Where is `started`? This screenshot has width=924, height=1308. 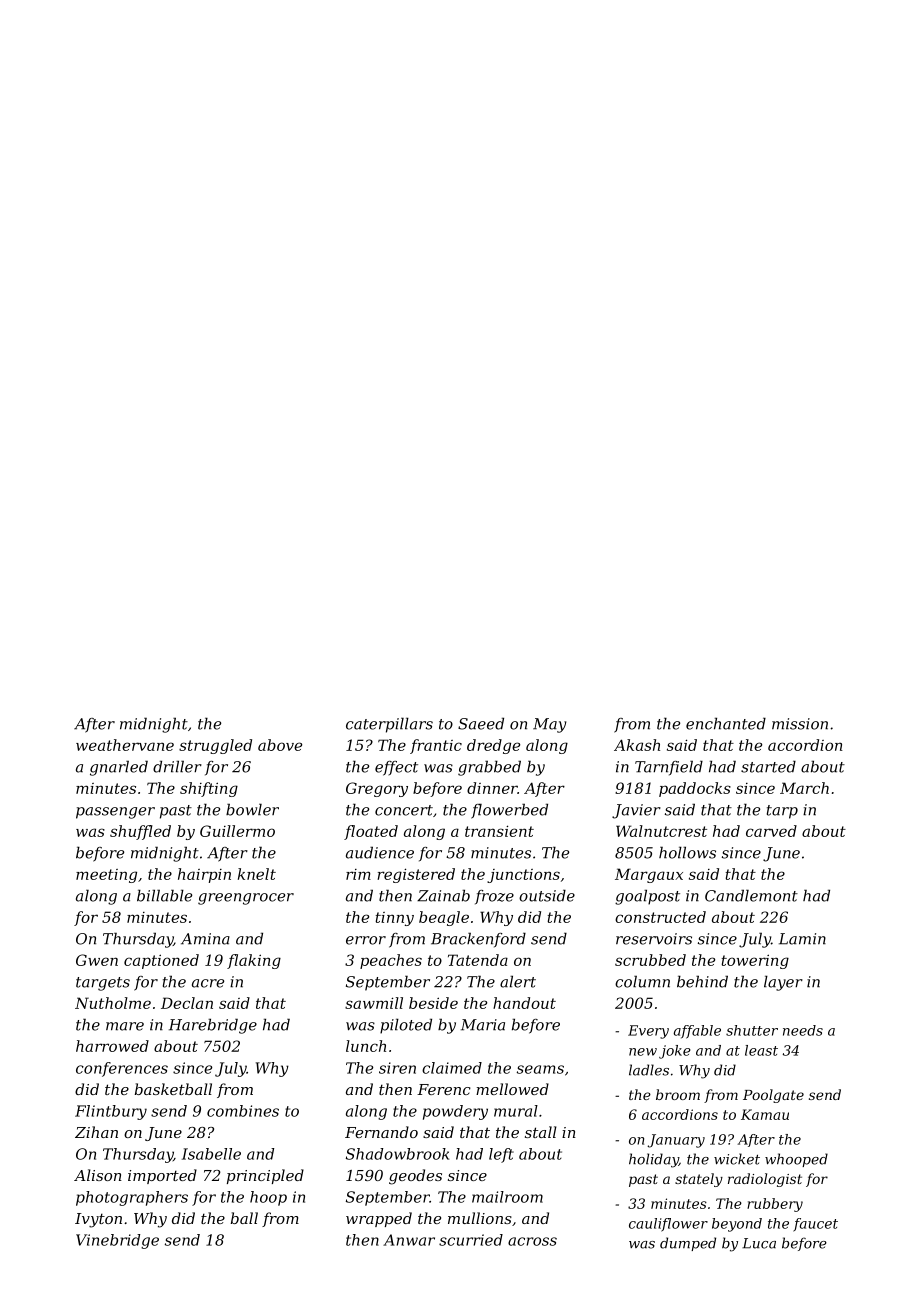
started is located at coordinates (768, 766).
